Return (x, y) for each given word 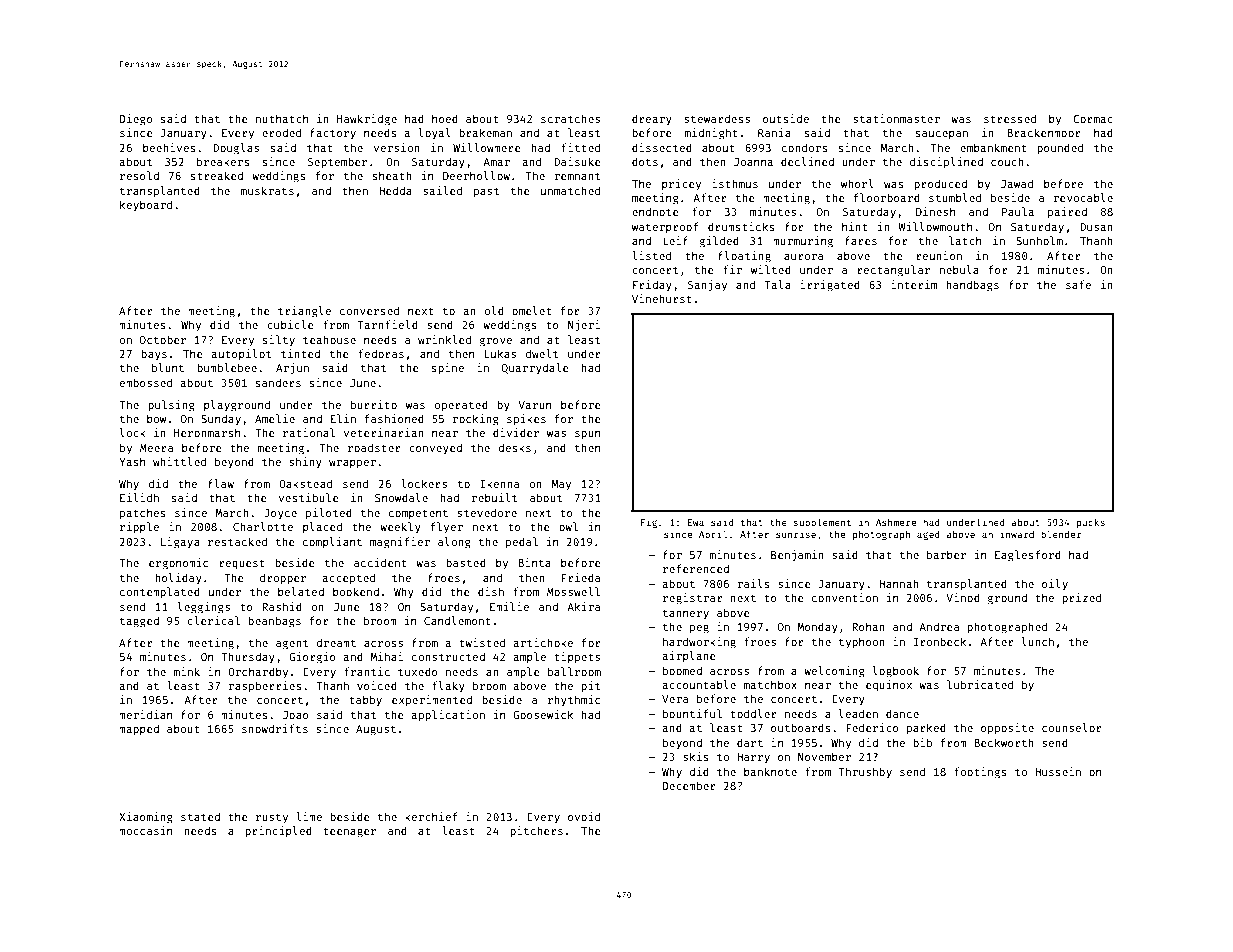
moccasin (145, 830)
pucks (1091, 523)
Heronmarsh (207, 433)
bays (154, 354)
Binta (534, 562)
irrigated (830, 286)
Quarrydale (535, 368)
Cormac (1093, 119)
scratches (570, 118)
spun (587, 435)
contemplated (160, 592)
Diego (136, 120)
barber (946, 554)
